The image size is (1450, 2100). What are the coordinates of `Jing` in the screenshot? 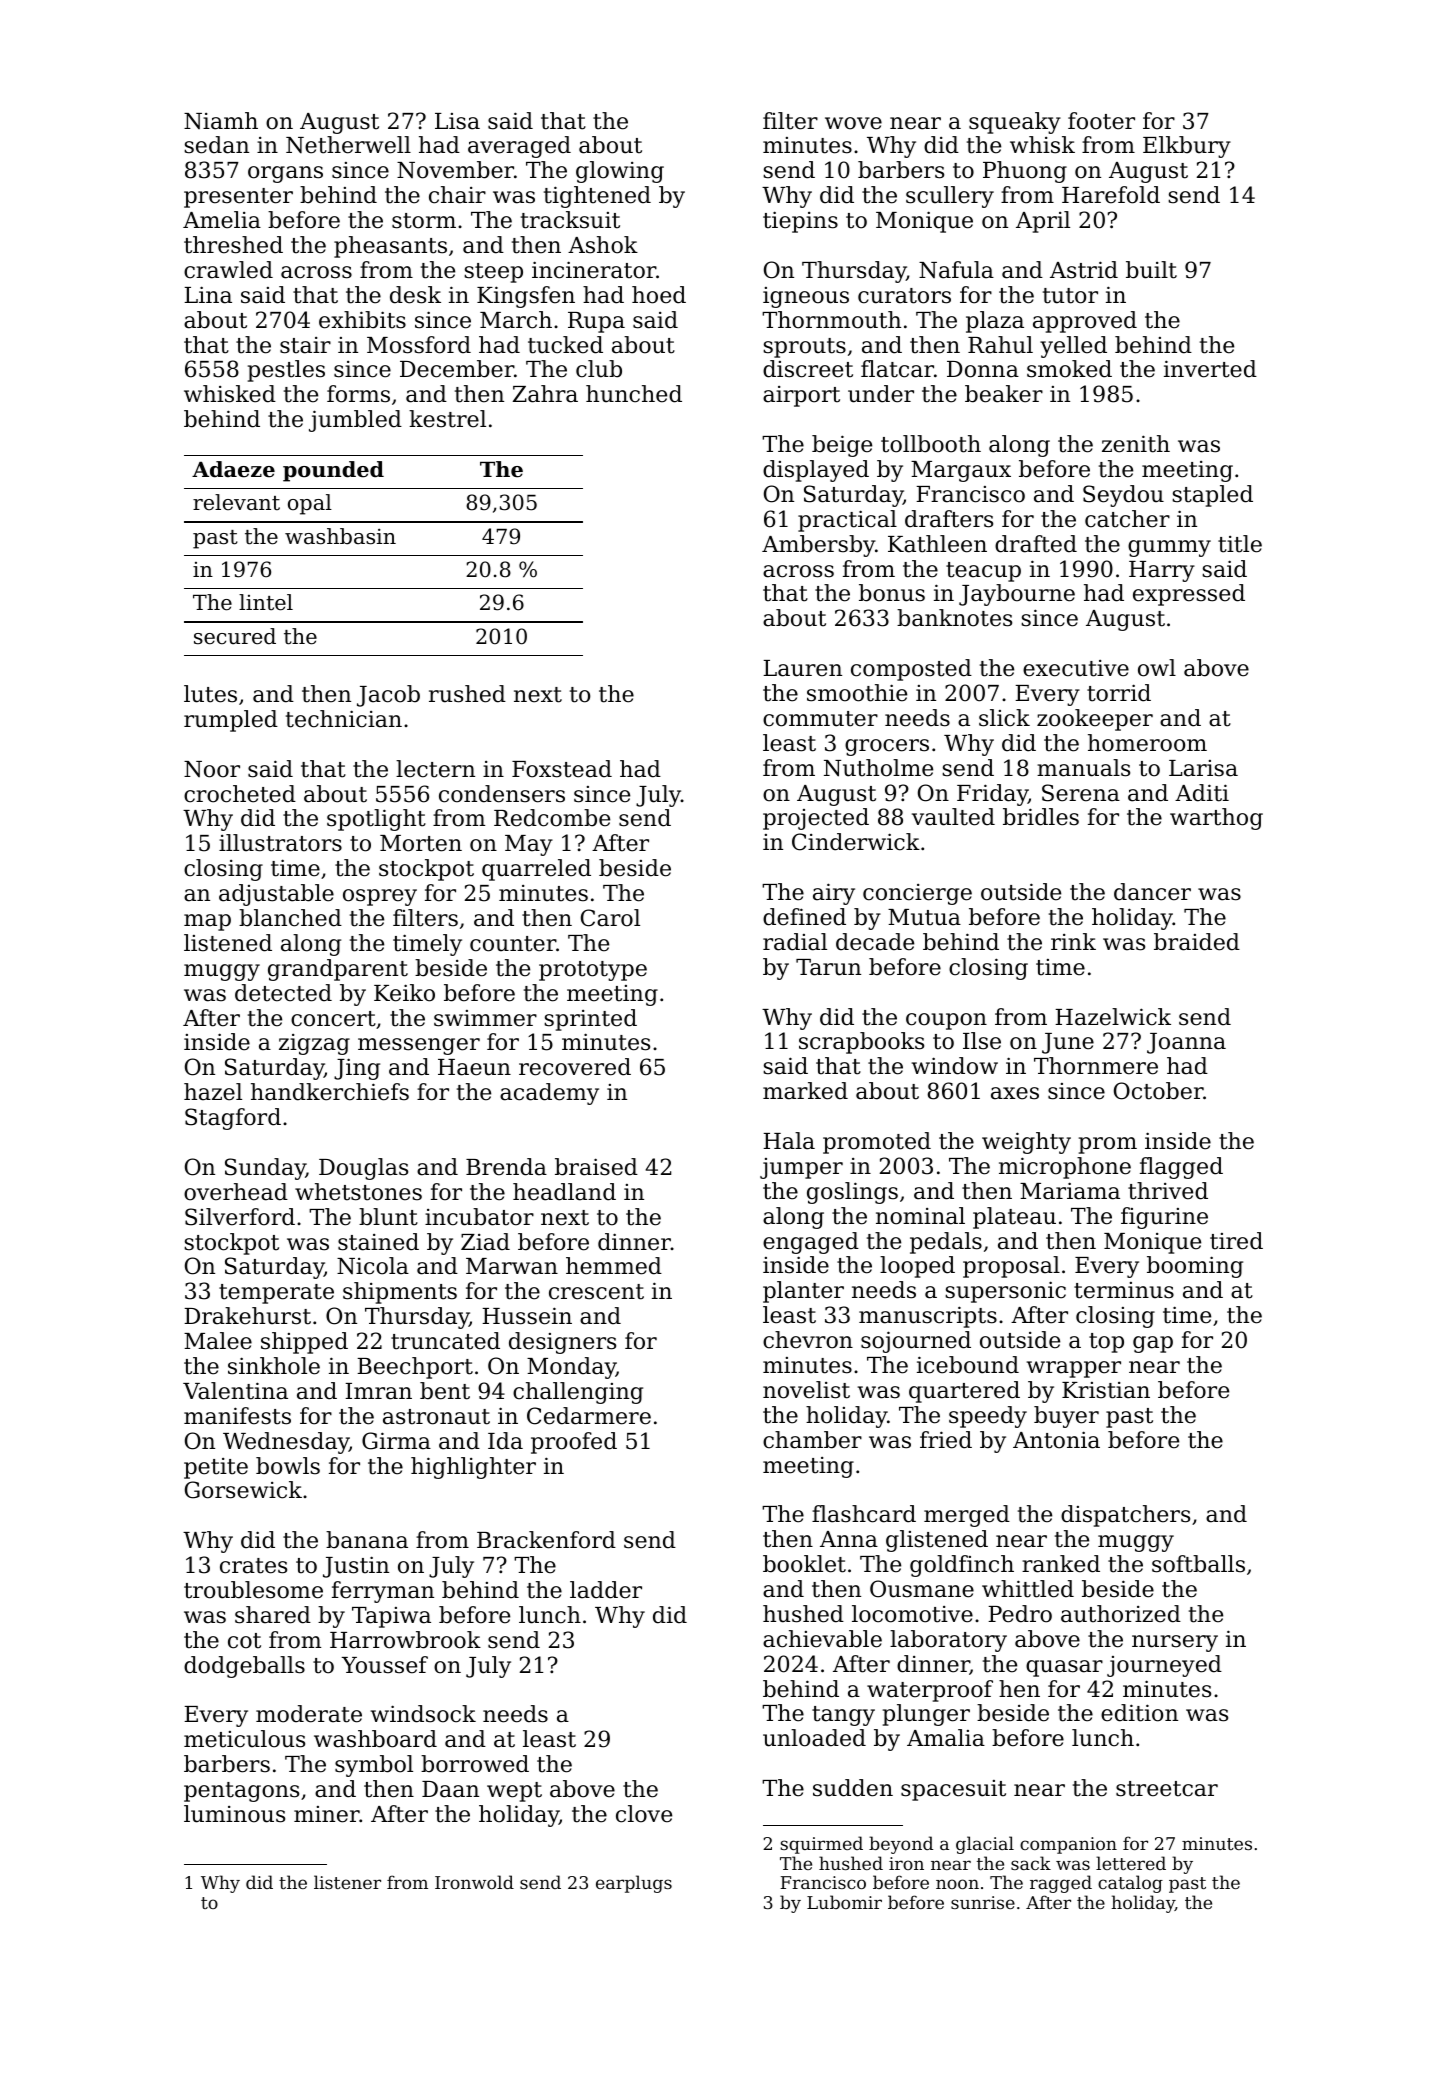 It's located at (357, 1069).
